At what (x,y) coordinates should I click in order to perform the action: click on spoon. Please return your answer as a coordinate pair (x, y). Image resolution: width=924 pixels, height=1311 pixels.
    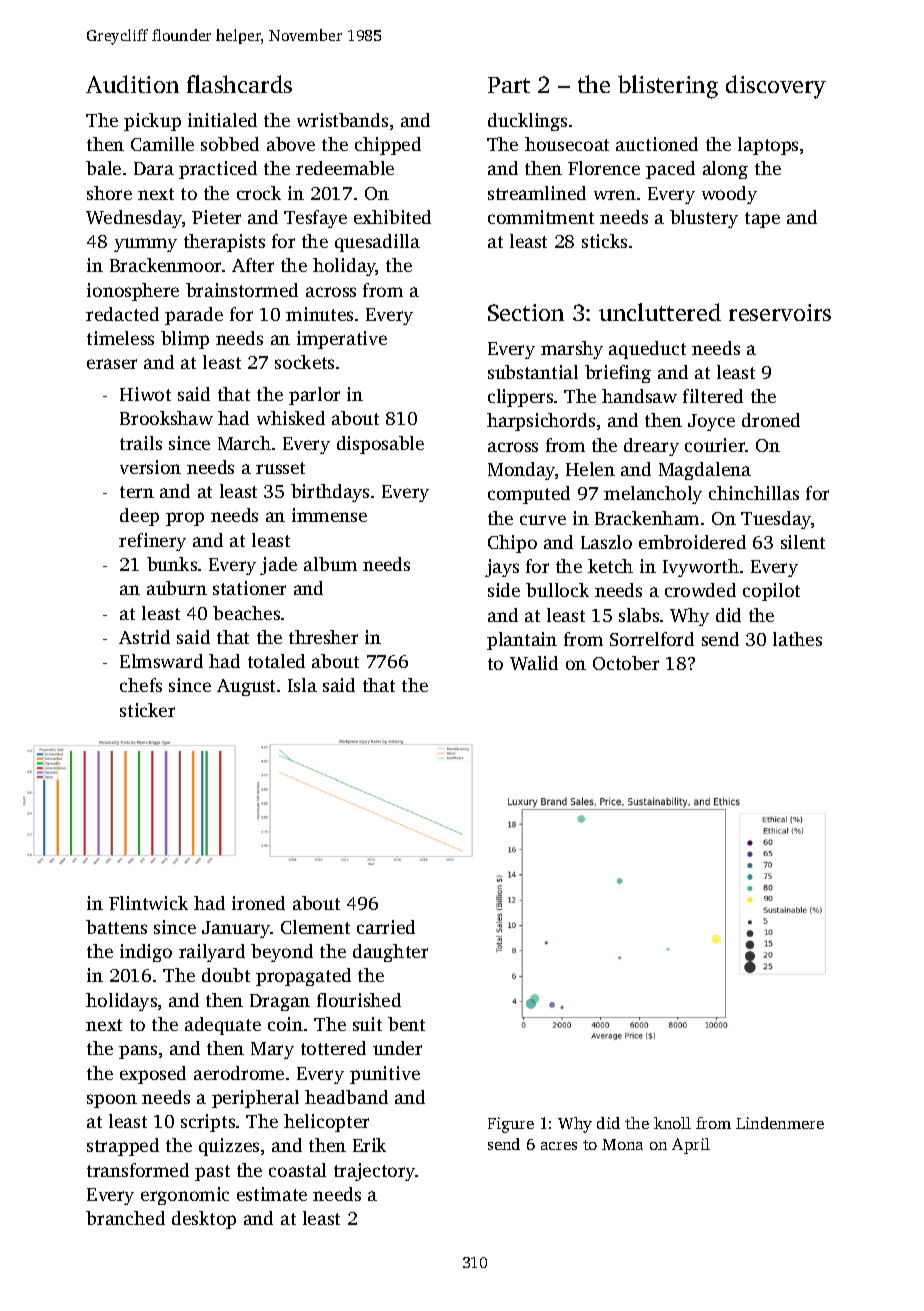
    Looking at the image, I should click on (112, 1101).
